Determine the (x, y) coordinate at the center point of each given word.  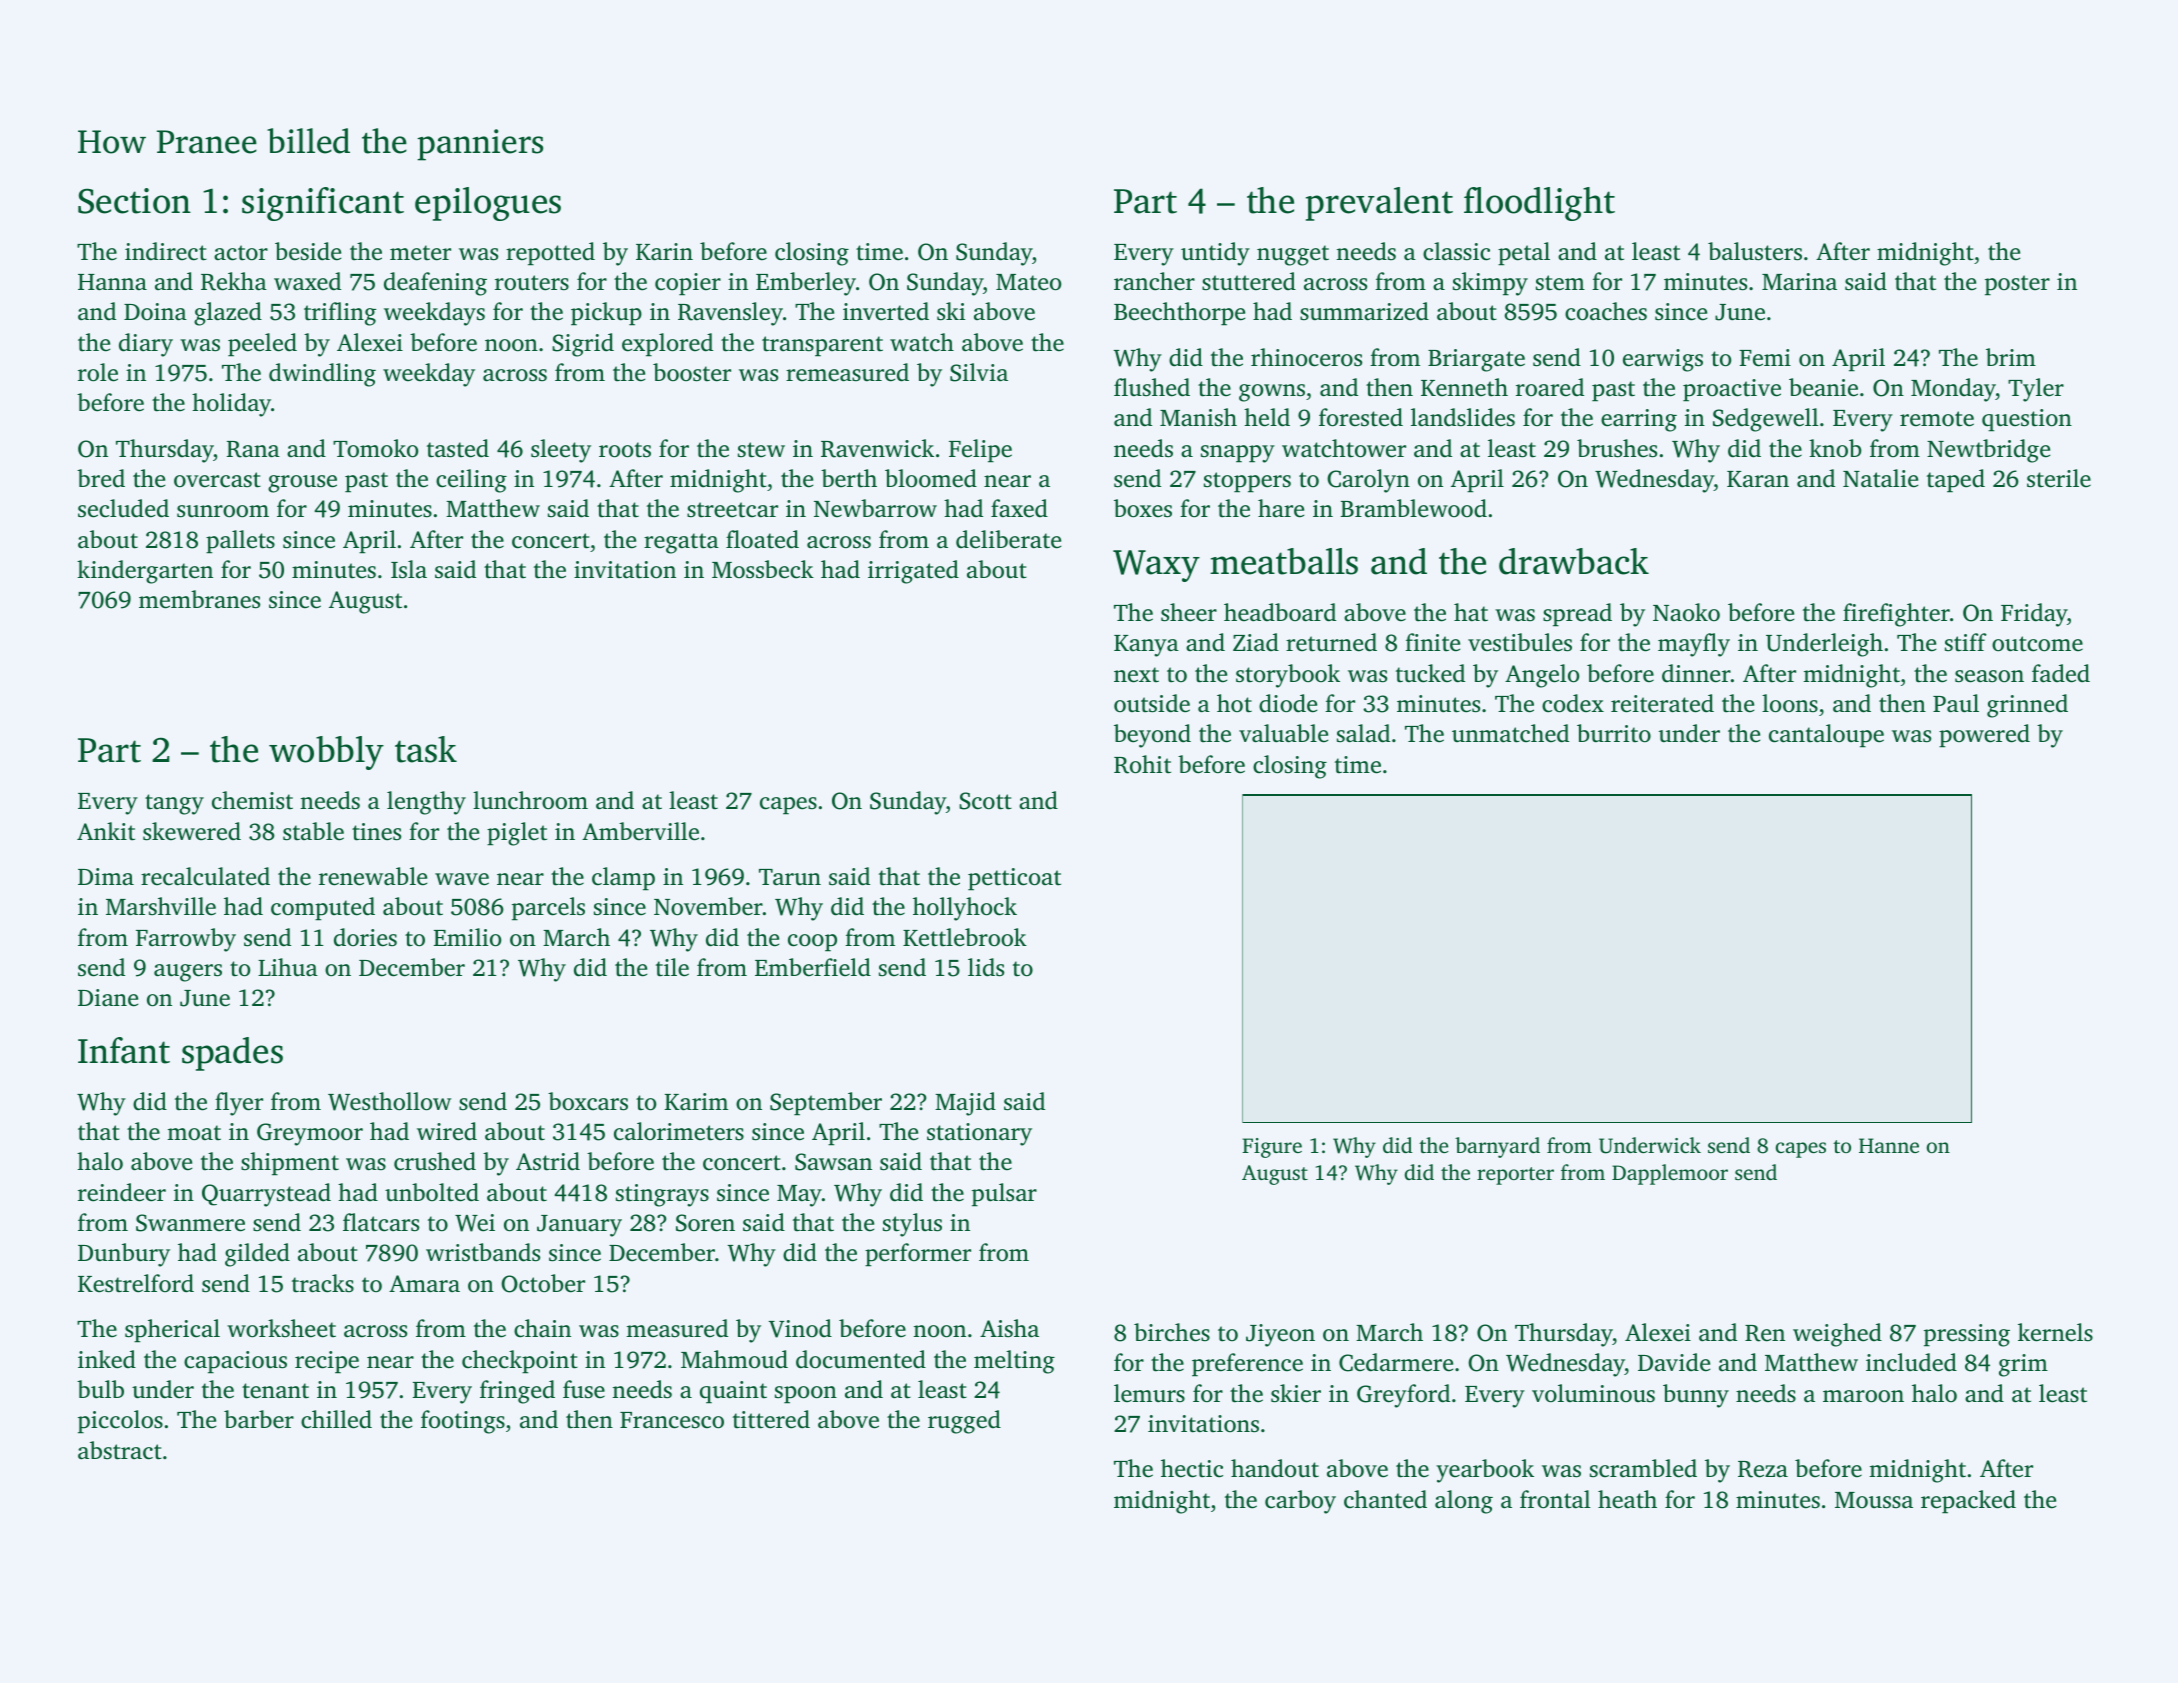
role (98, 372)
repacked (1968, 1502)
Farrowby (186, 940)
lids (986, 967)
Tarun (790, 877)
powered (1984, 736)
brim (2011, 357)
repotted (550, 254)
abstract (120, 1450)
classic (1456, 251)
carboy (1300, 1502)
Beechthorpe (1179, 314)
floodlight (1539, 204)
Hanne (1889, 1145)
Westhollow (389, 1101)
